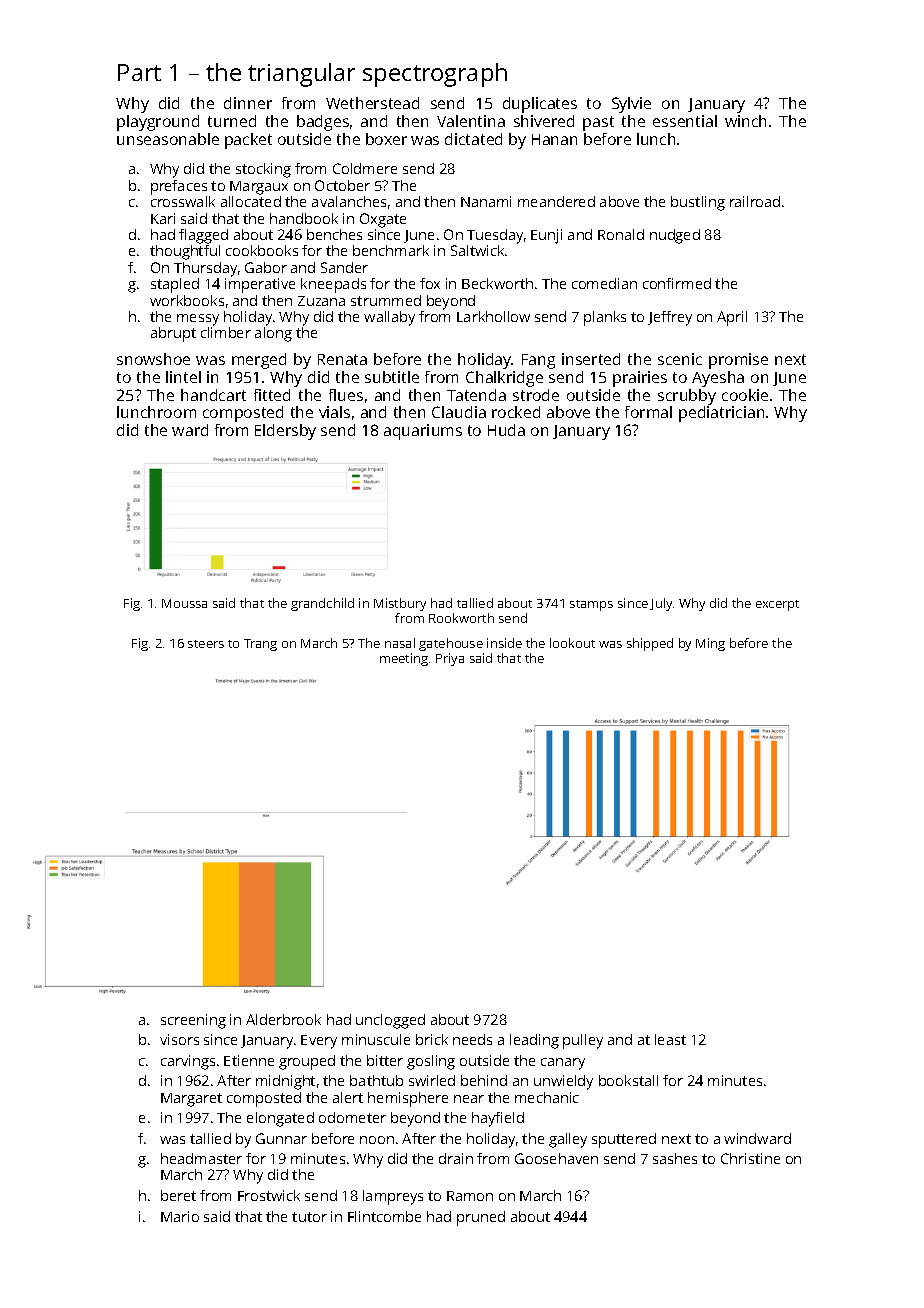 This document has height=1308, width=924. Describe the element at coordinates (554, 139) in the document. I see `Hanan` at that location.
